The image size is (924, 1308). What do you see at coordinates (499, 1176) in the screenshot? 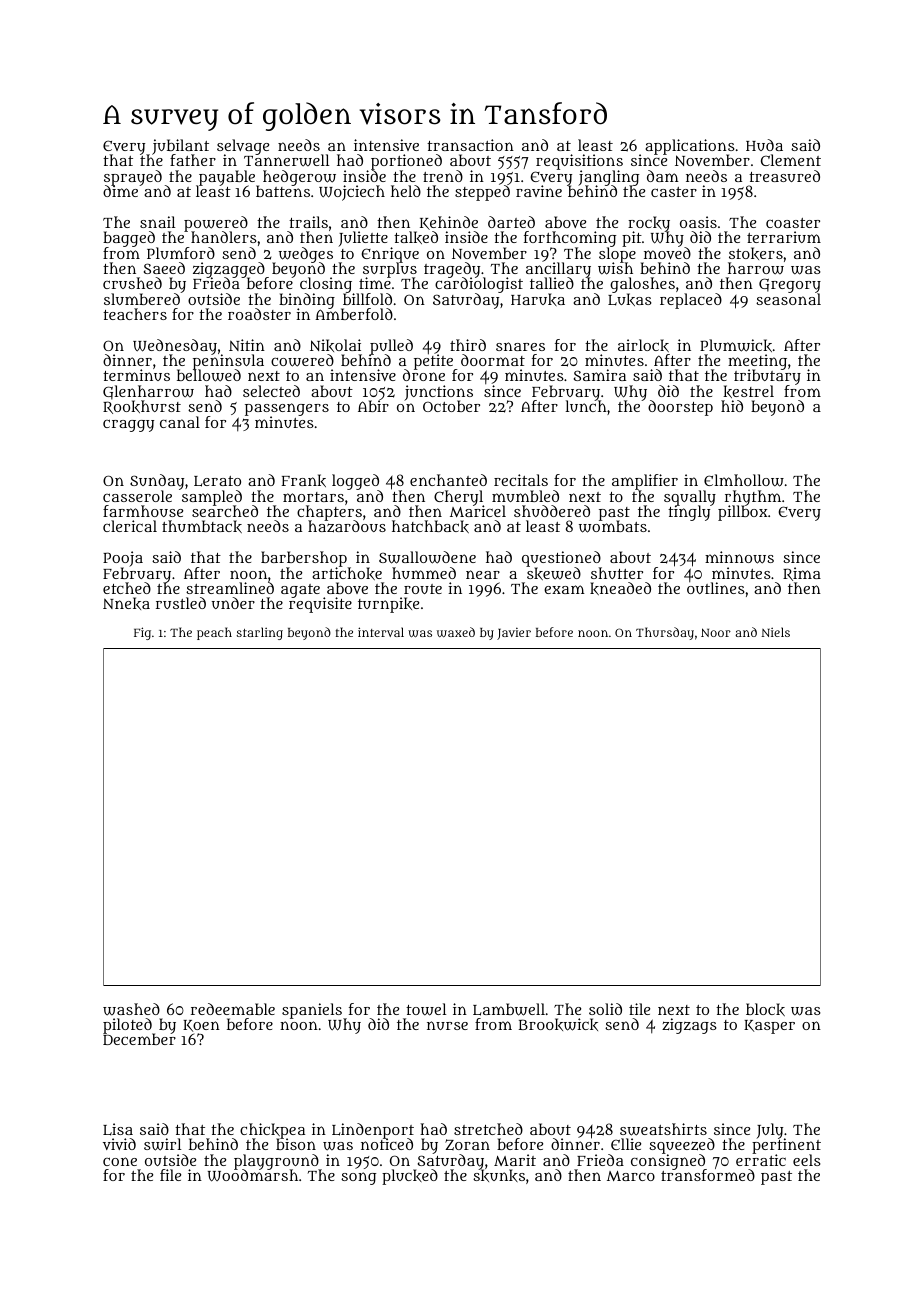
I see `skunks` at bounding box center [499, 1176].
